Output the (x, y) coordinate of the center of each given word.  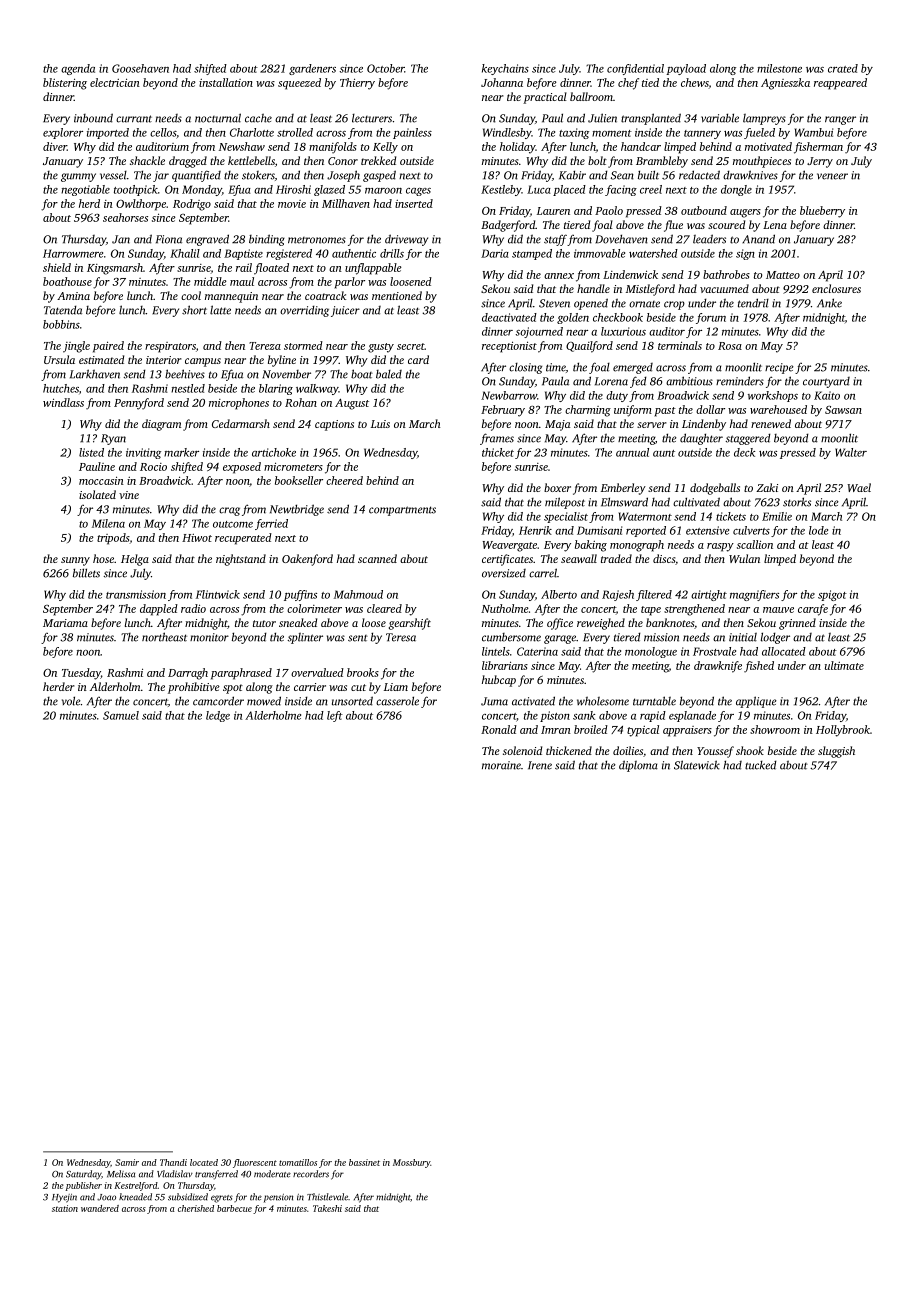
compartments (402, 511)
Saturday (83, 1175)
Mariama (65, 623)
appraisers (687, 731)
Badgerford (508, 226)
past (665, 412)
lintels (496, 651)
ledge (218, 716)
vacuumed (724, 288)
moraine (501, 765)
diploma (638, 766)
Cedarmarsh (241, 423)
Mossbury (411, 1163)
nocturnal (218, 118)
